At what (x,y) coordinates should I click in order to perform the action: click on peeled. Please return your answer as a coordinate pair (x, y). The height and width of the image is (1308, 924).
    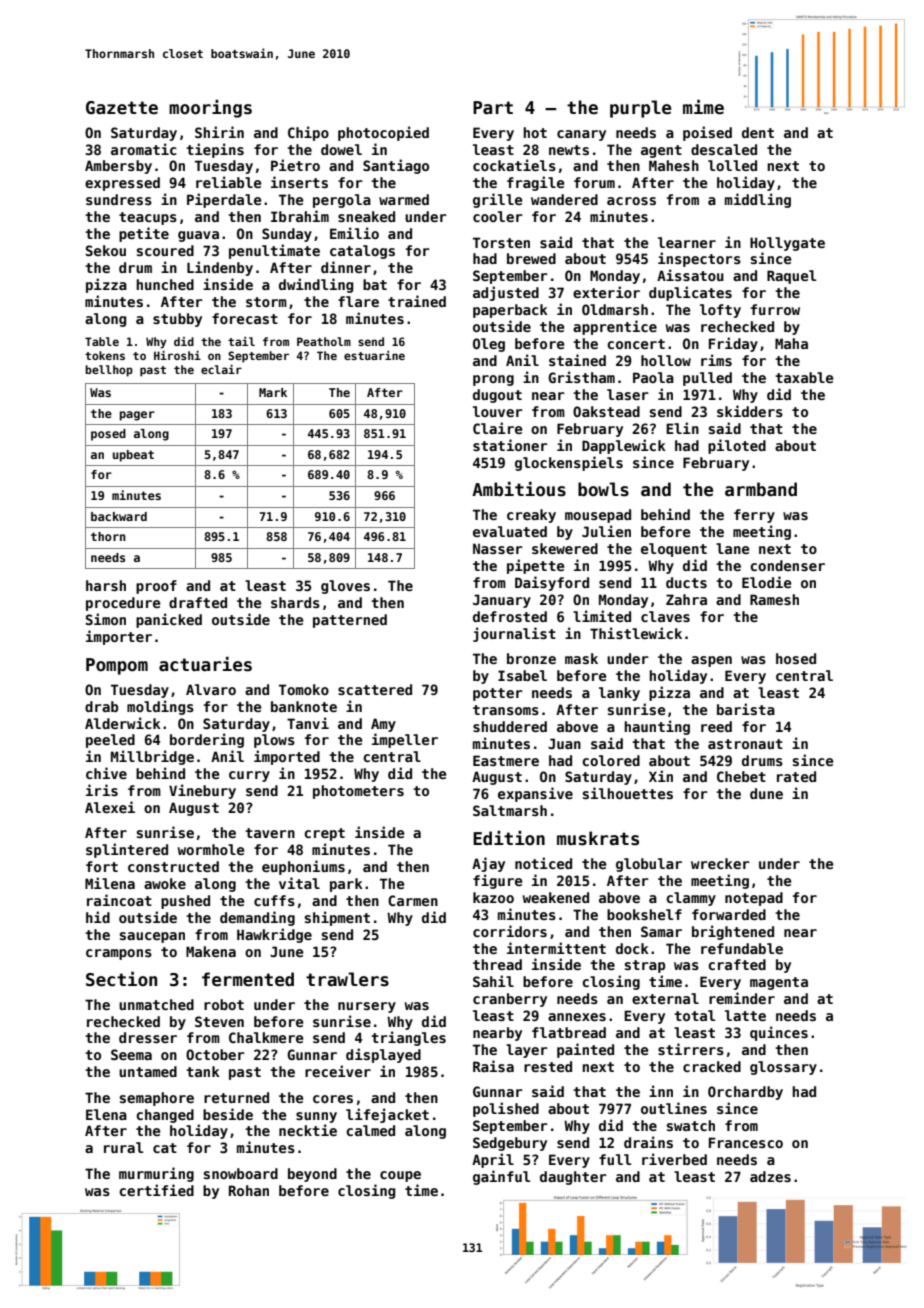
    Looking at the image, I should click on (110, 741).
